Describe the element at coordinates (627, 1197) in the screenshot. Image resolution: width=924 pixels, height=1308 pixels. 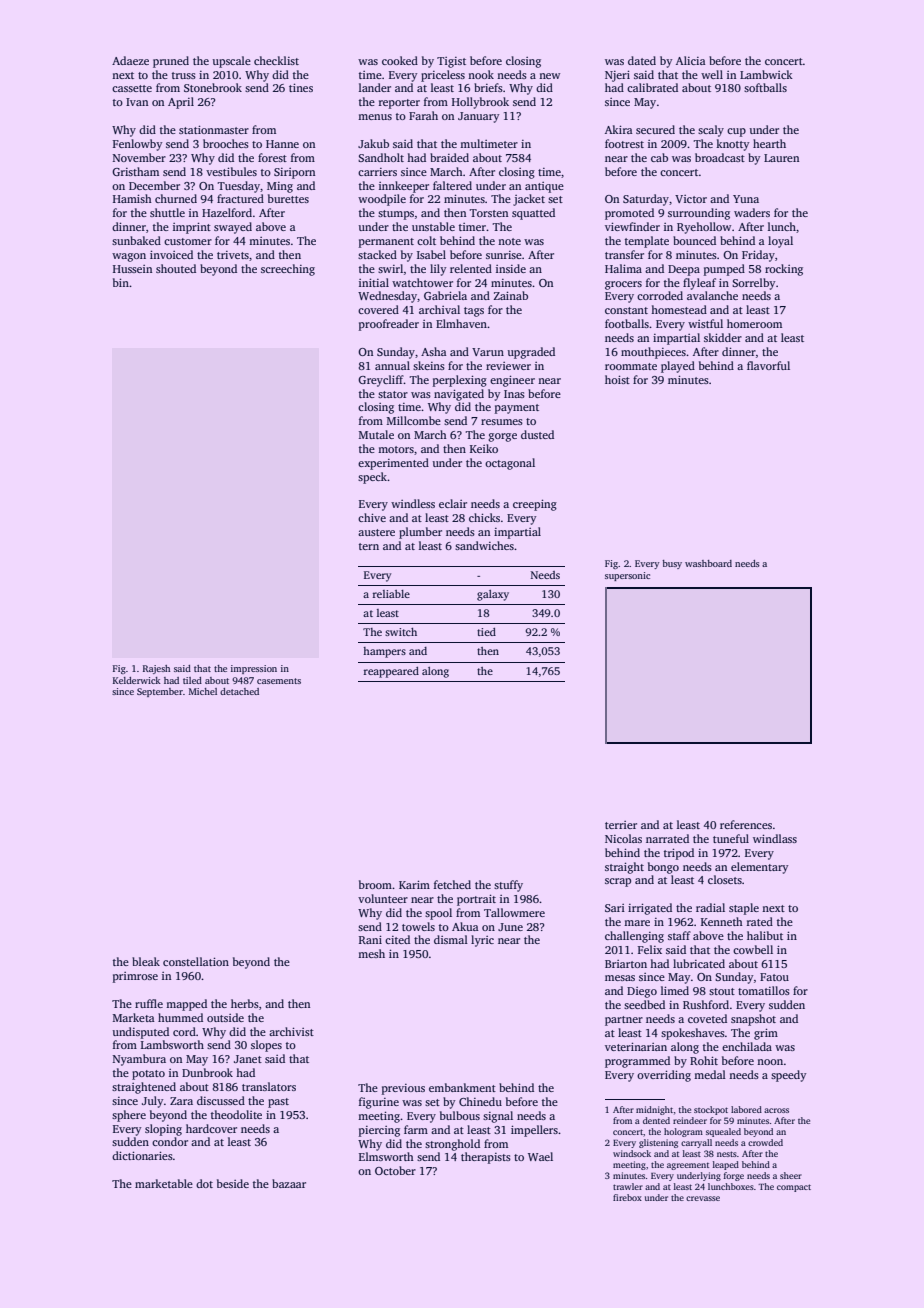
I see `firebox` at that location.
